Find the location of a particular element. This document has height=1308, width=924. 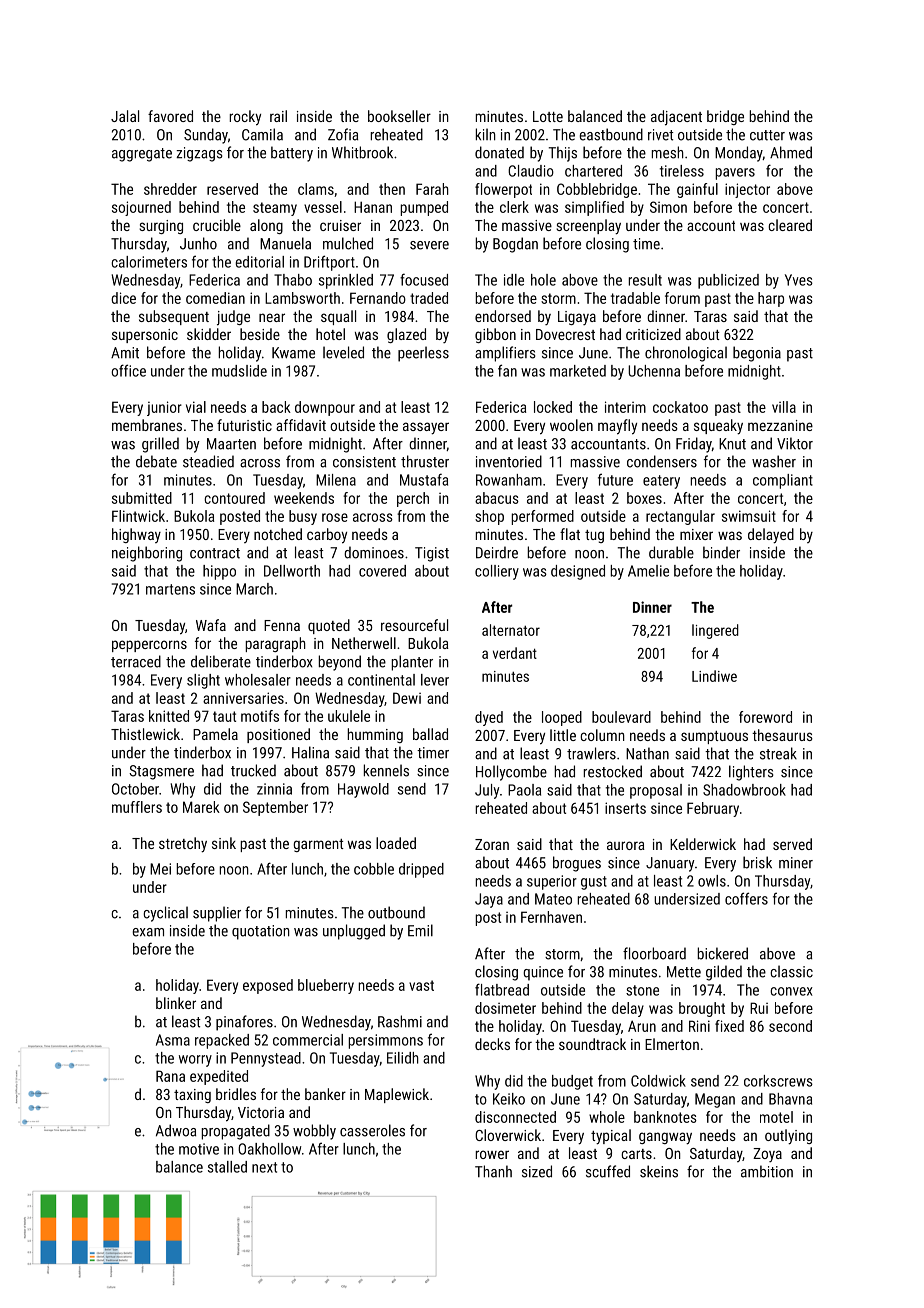

locked is located at coordinates (553, 407).
